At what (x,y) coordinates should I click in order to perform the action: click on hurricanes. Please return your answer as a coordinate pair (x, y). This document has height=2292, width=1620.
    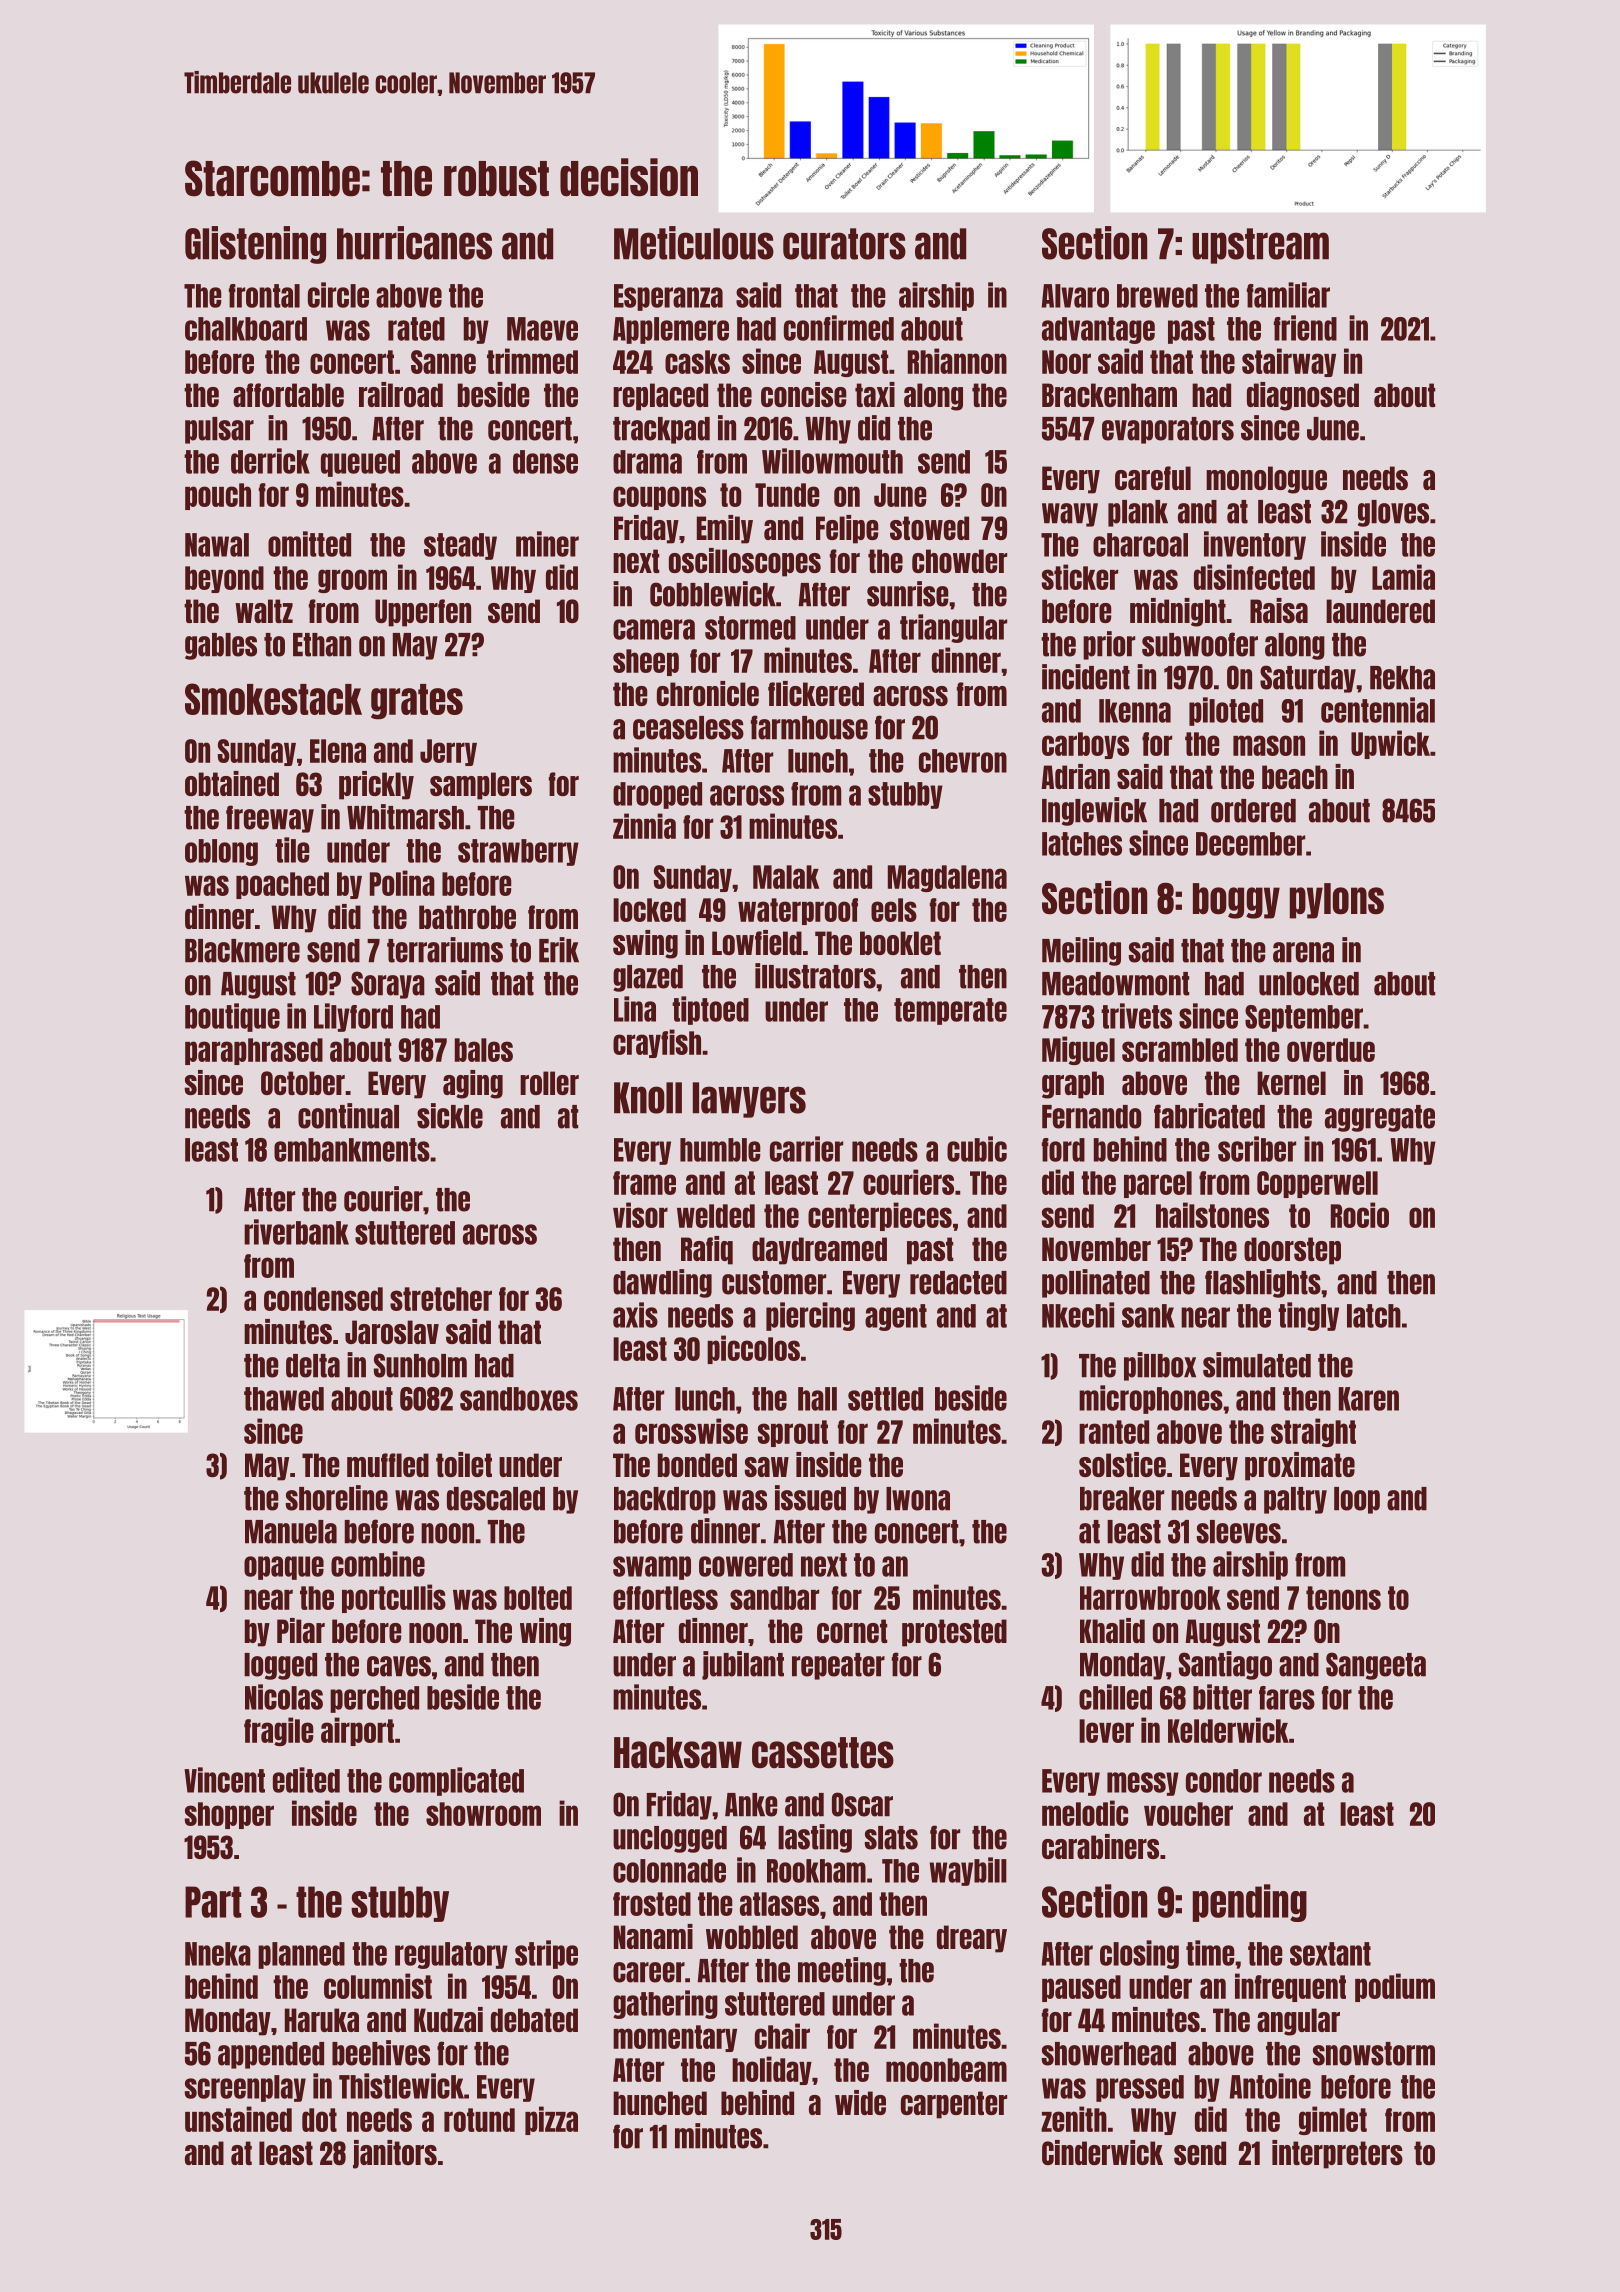
    Looking at the image, I should click on (414, 243).
